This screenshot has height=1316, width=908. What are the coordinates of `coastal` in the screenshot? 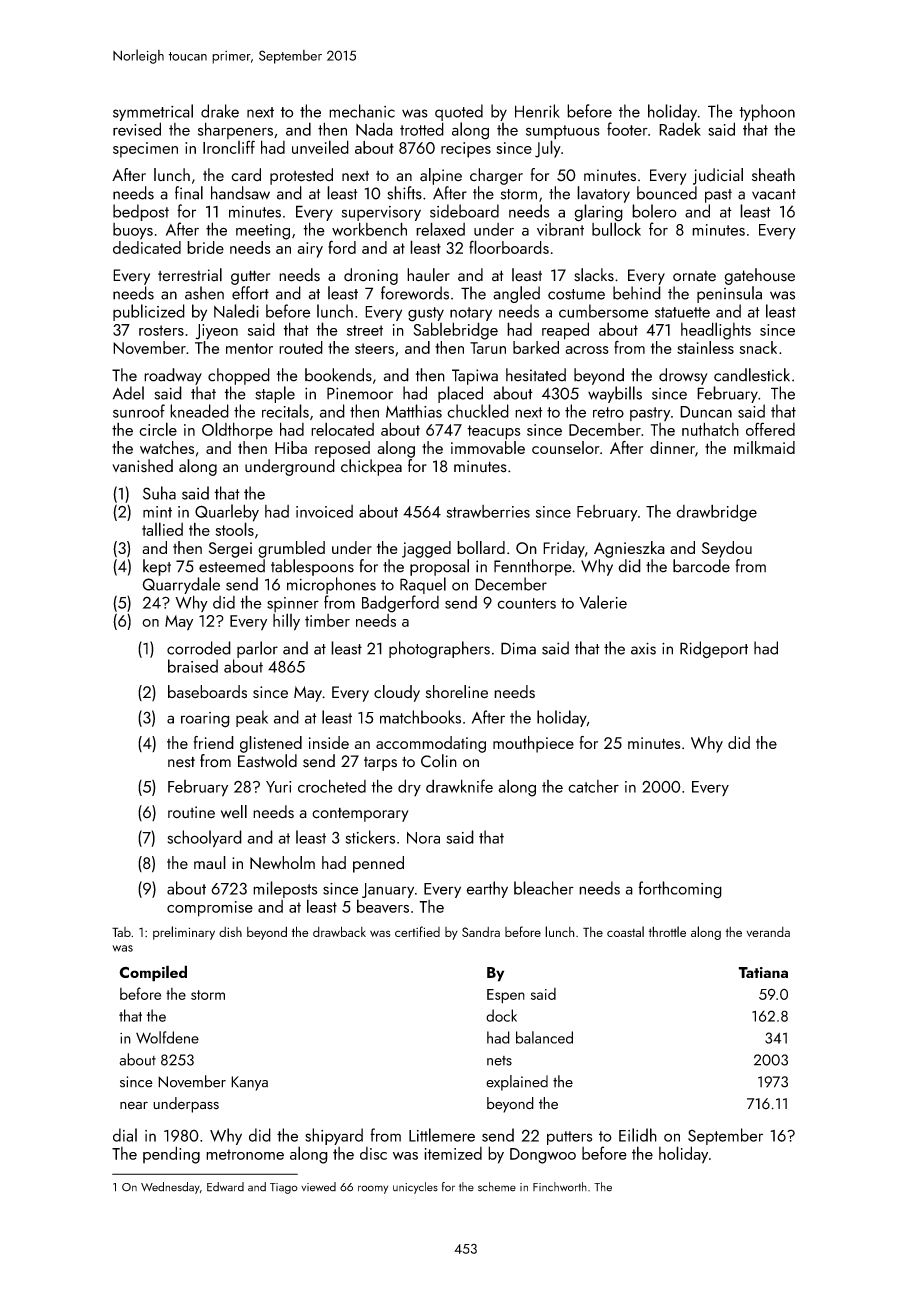 It's located at (625, 931).
